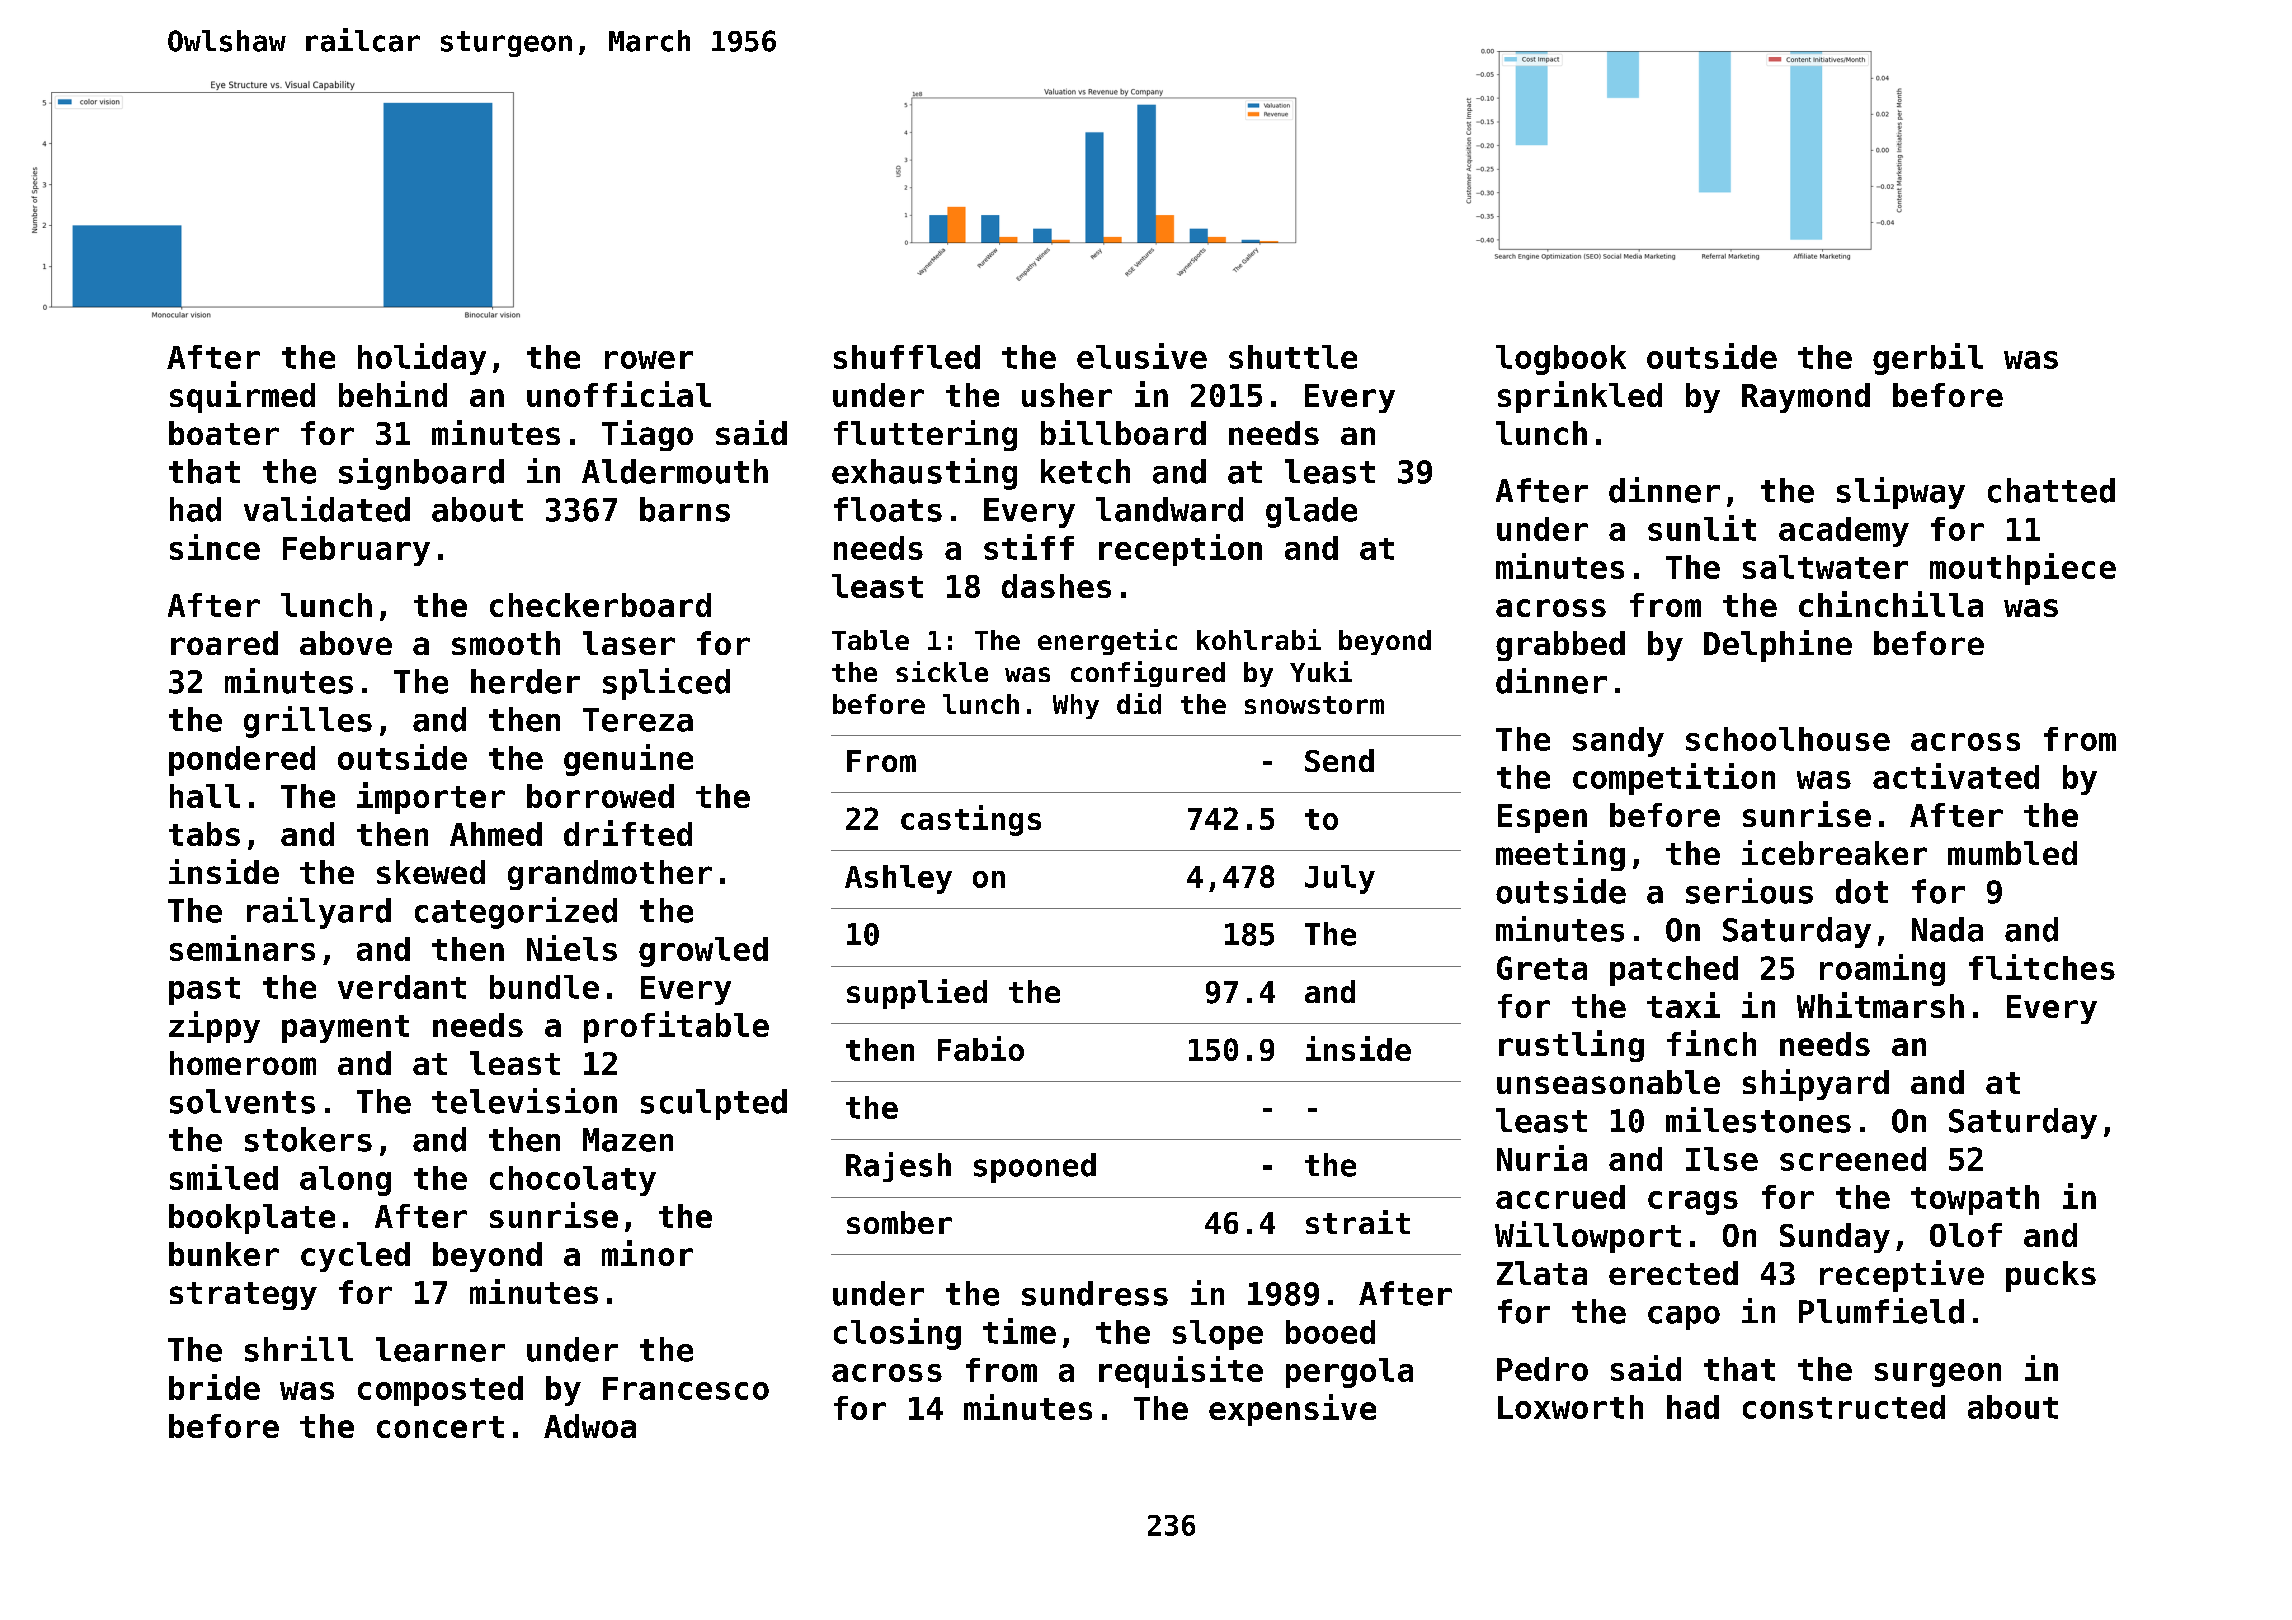 The image size is (2292, 1620). Describe the element at coordinates (242, 397) in the screenshot. I see `squirmed` at that location.
